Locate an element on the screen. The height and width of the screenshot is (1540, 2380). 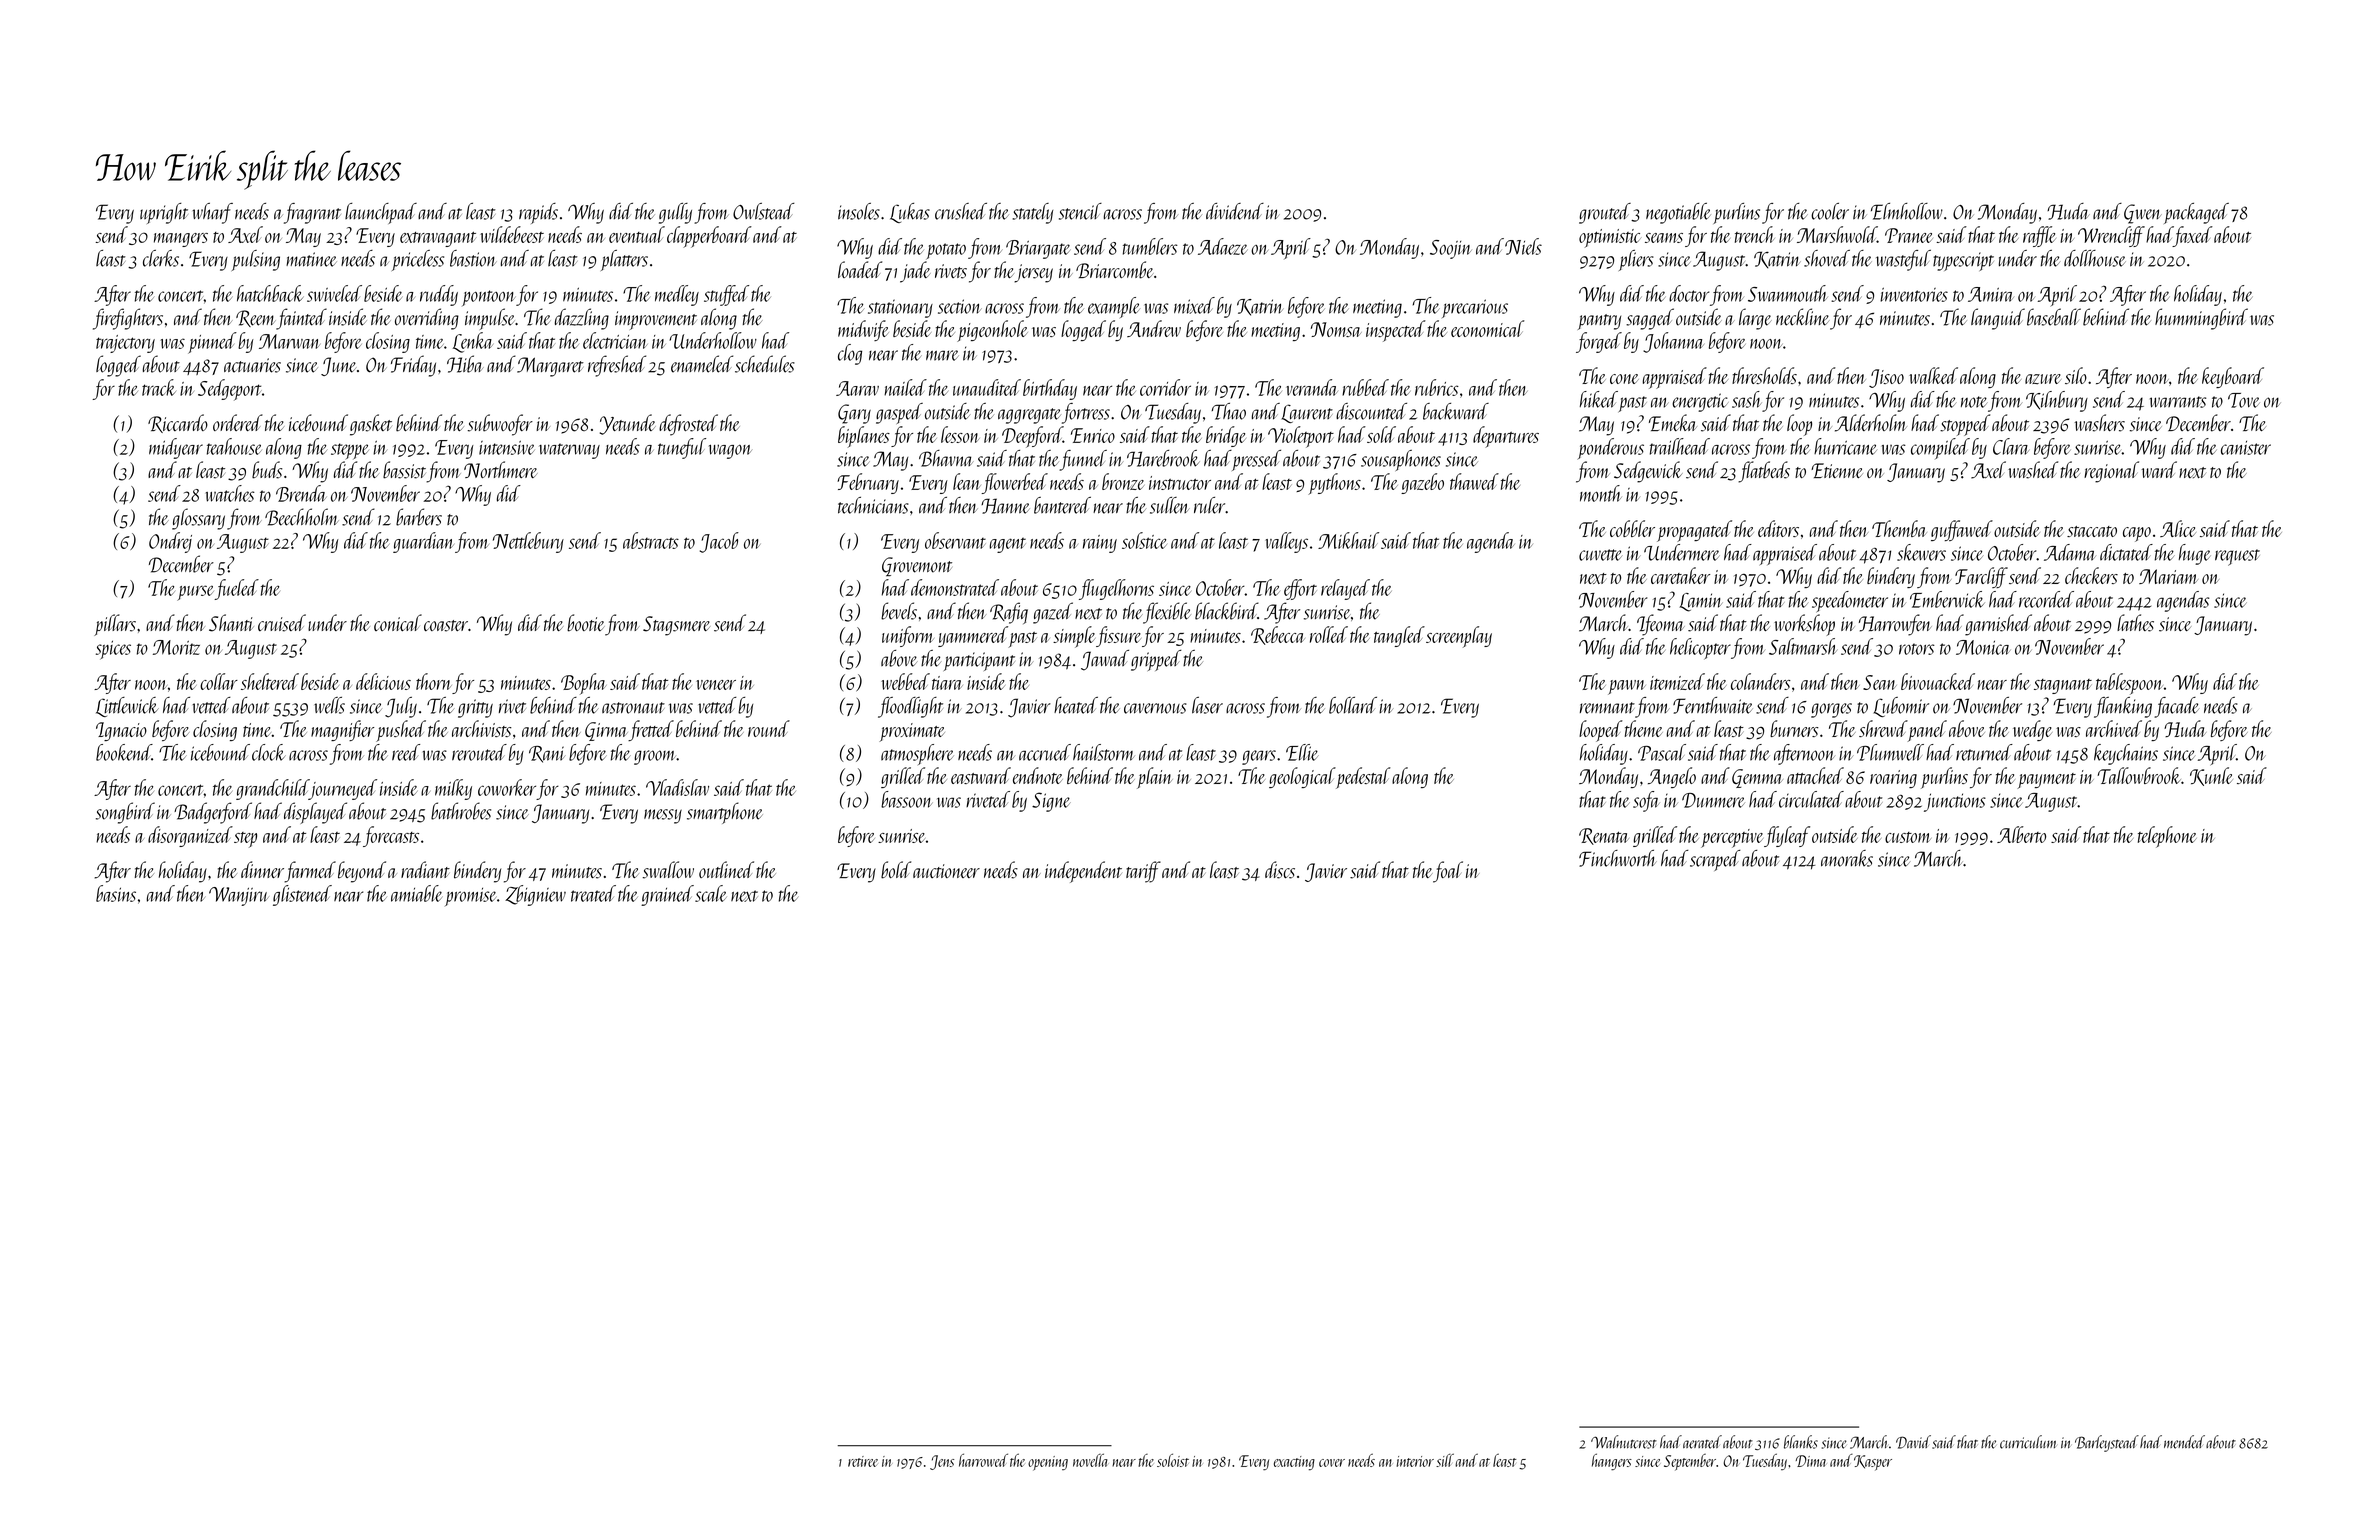
Elmhollow is located at coordinates (1907, 211).
